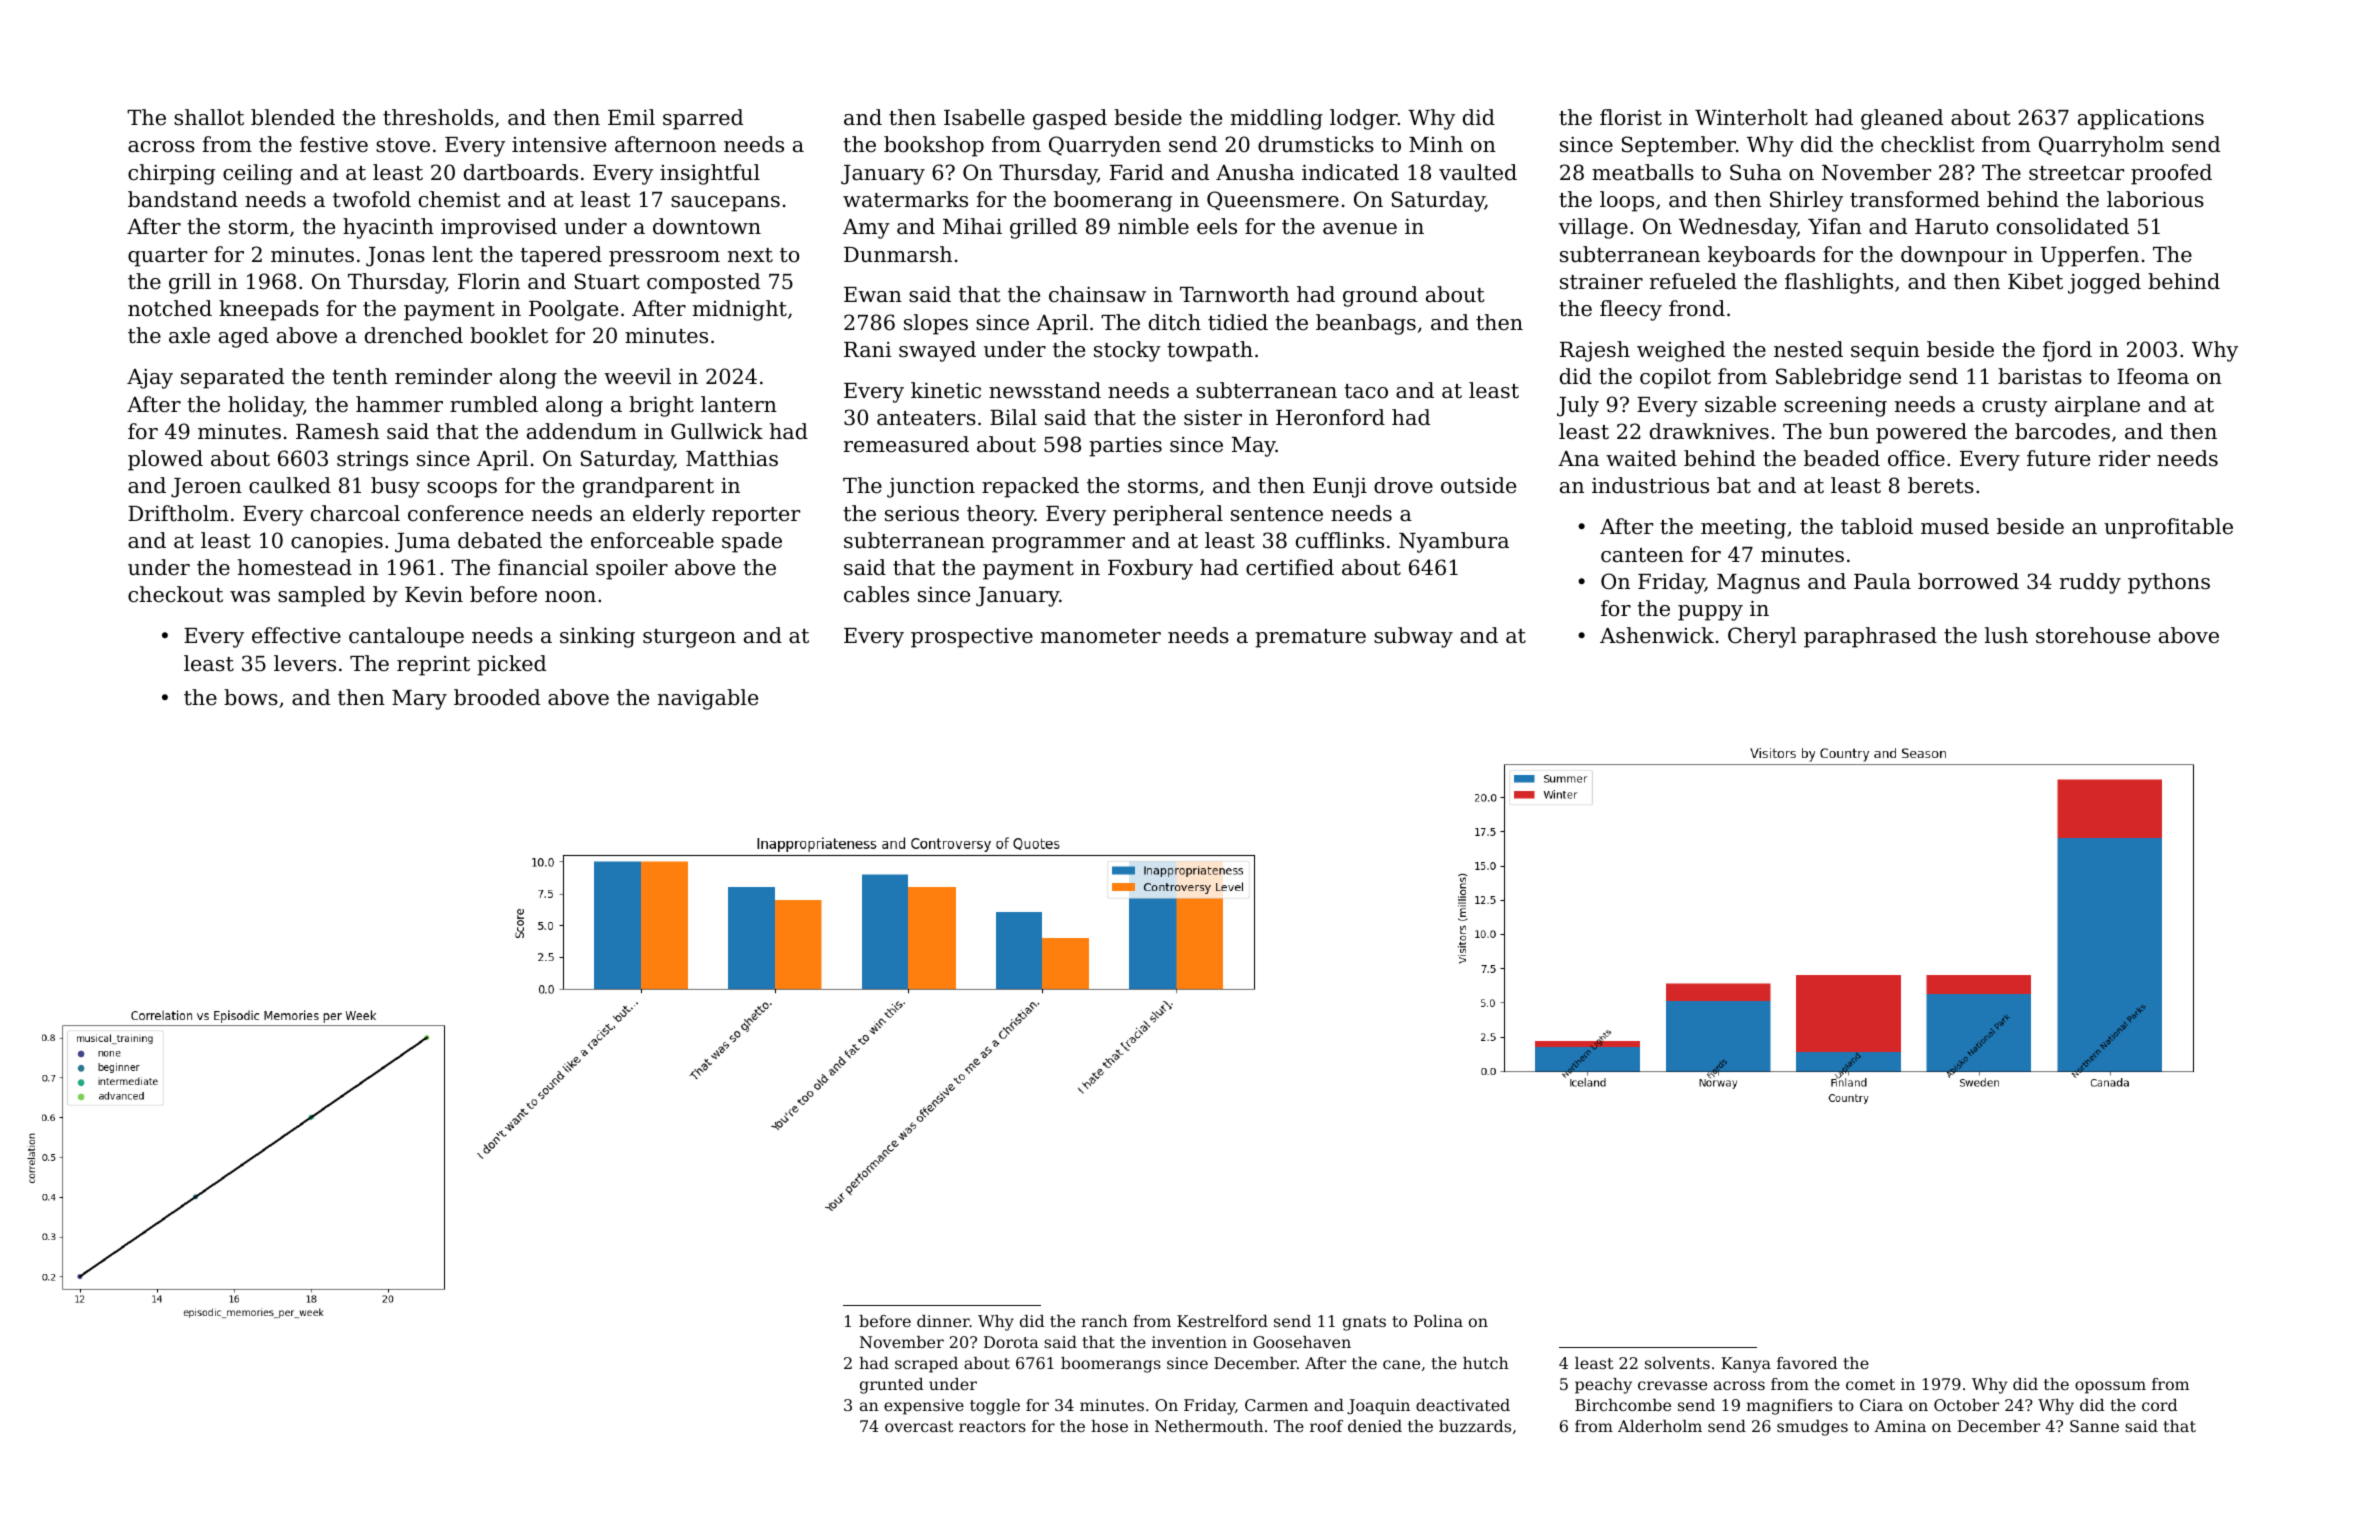 The width and height of the screenshot is (2371, 1534). What do you see at coordinates (1366, 391) in the screenshot?
I see `taco` at bounding box center [1366, 391].
